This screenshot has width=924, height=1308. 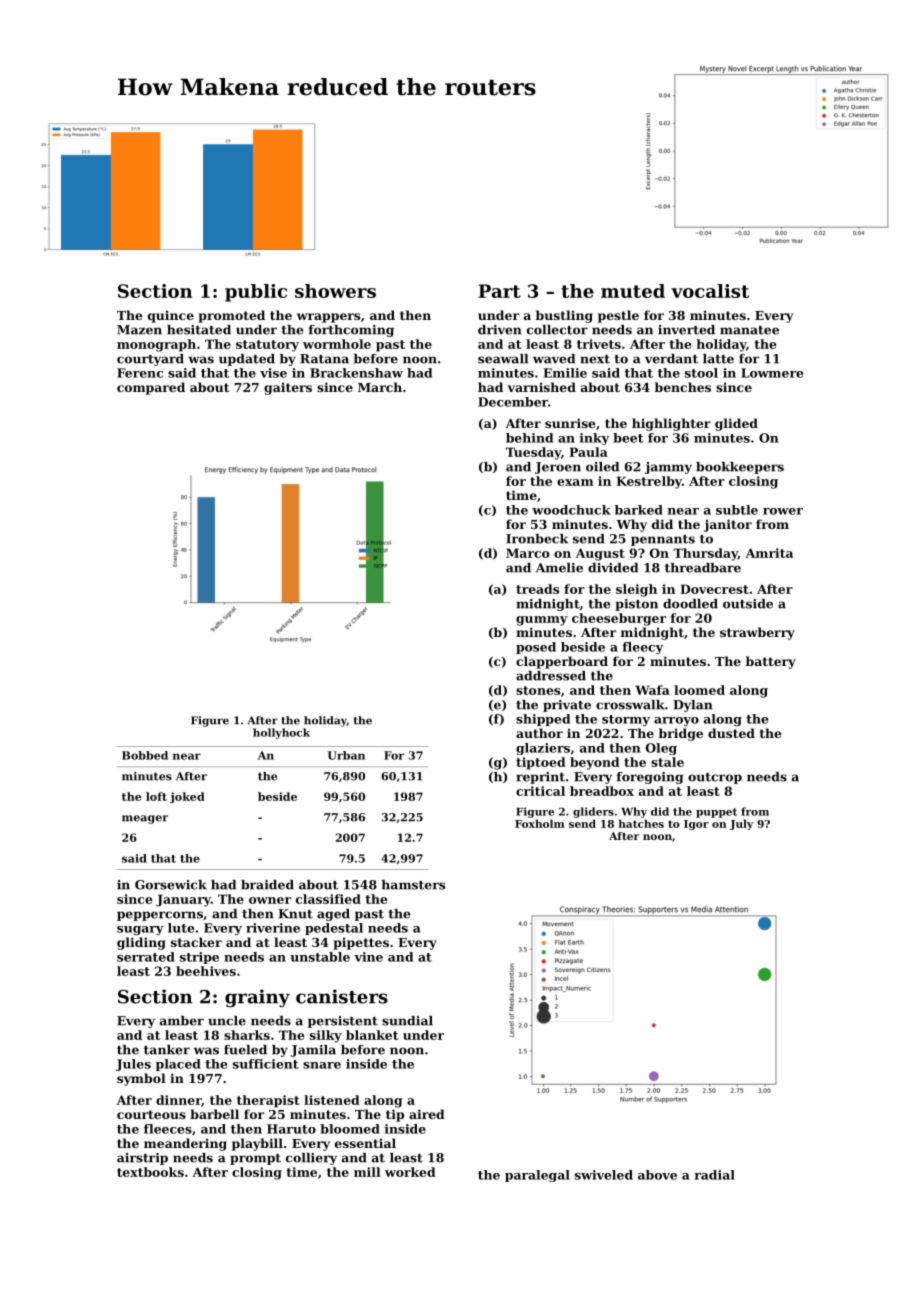 I want to click on placed, so click(x=178, y=1065).
